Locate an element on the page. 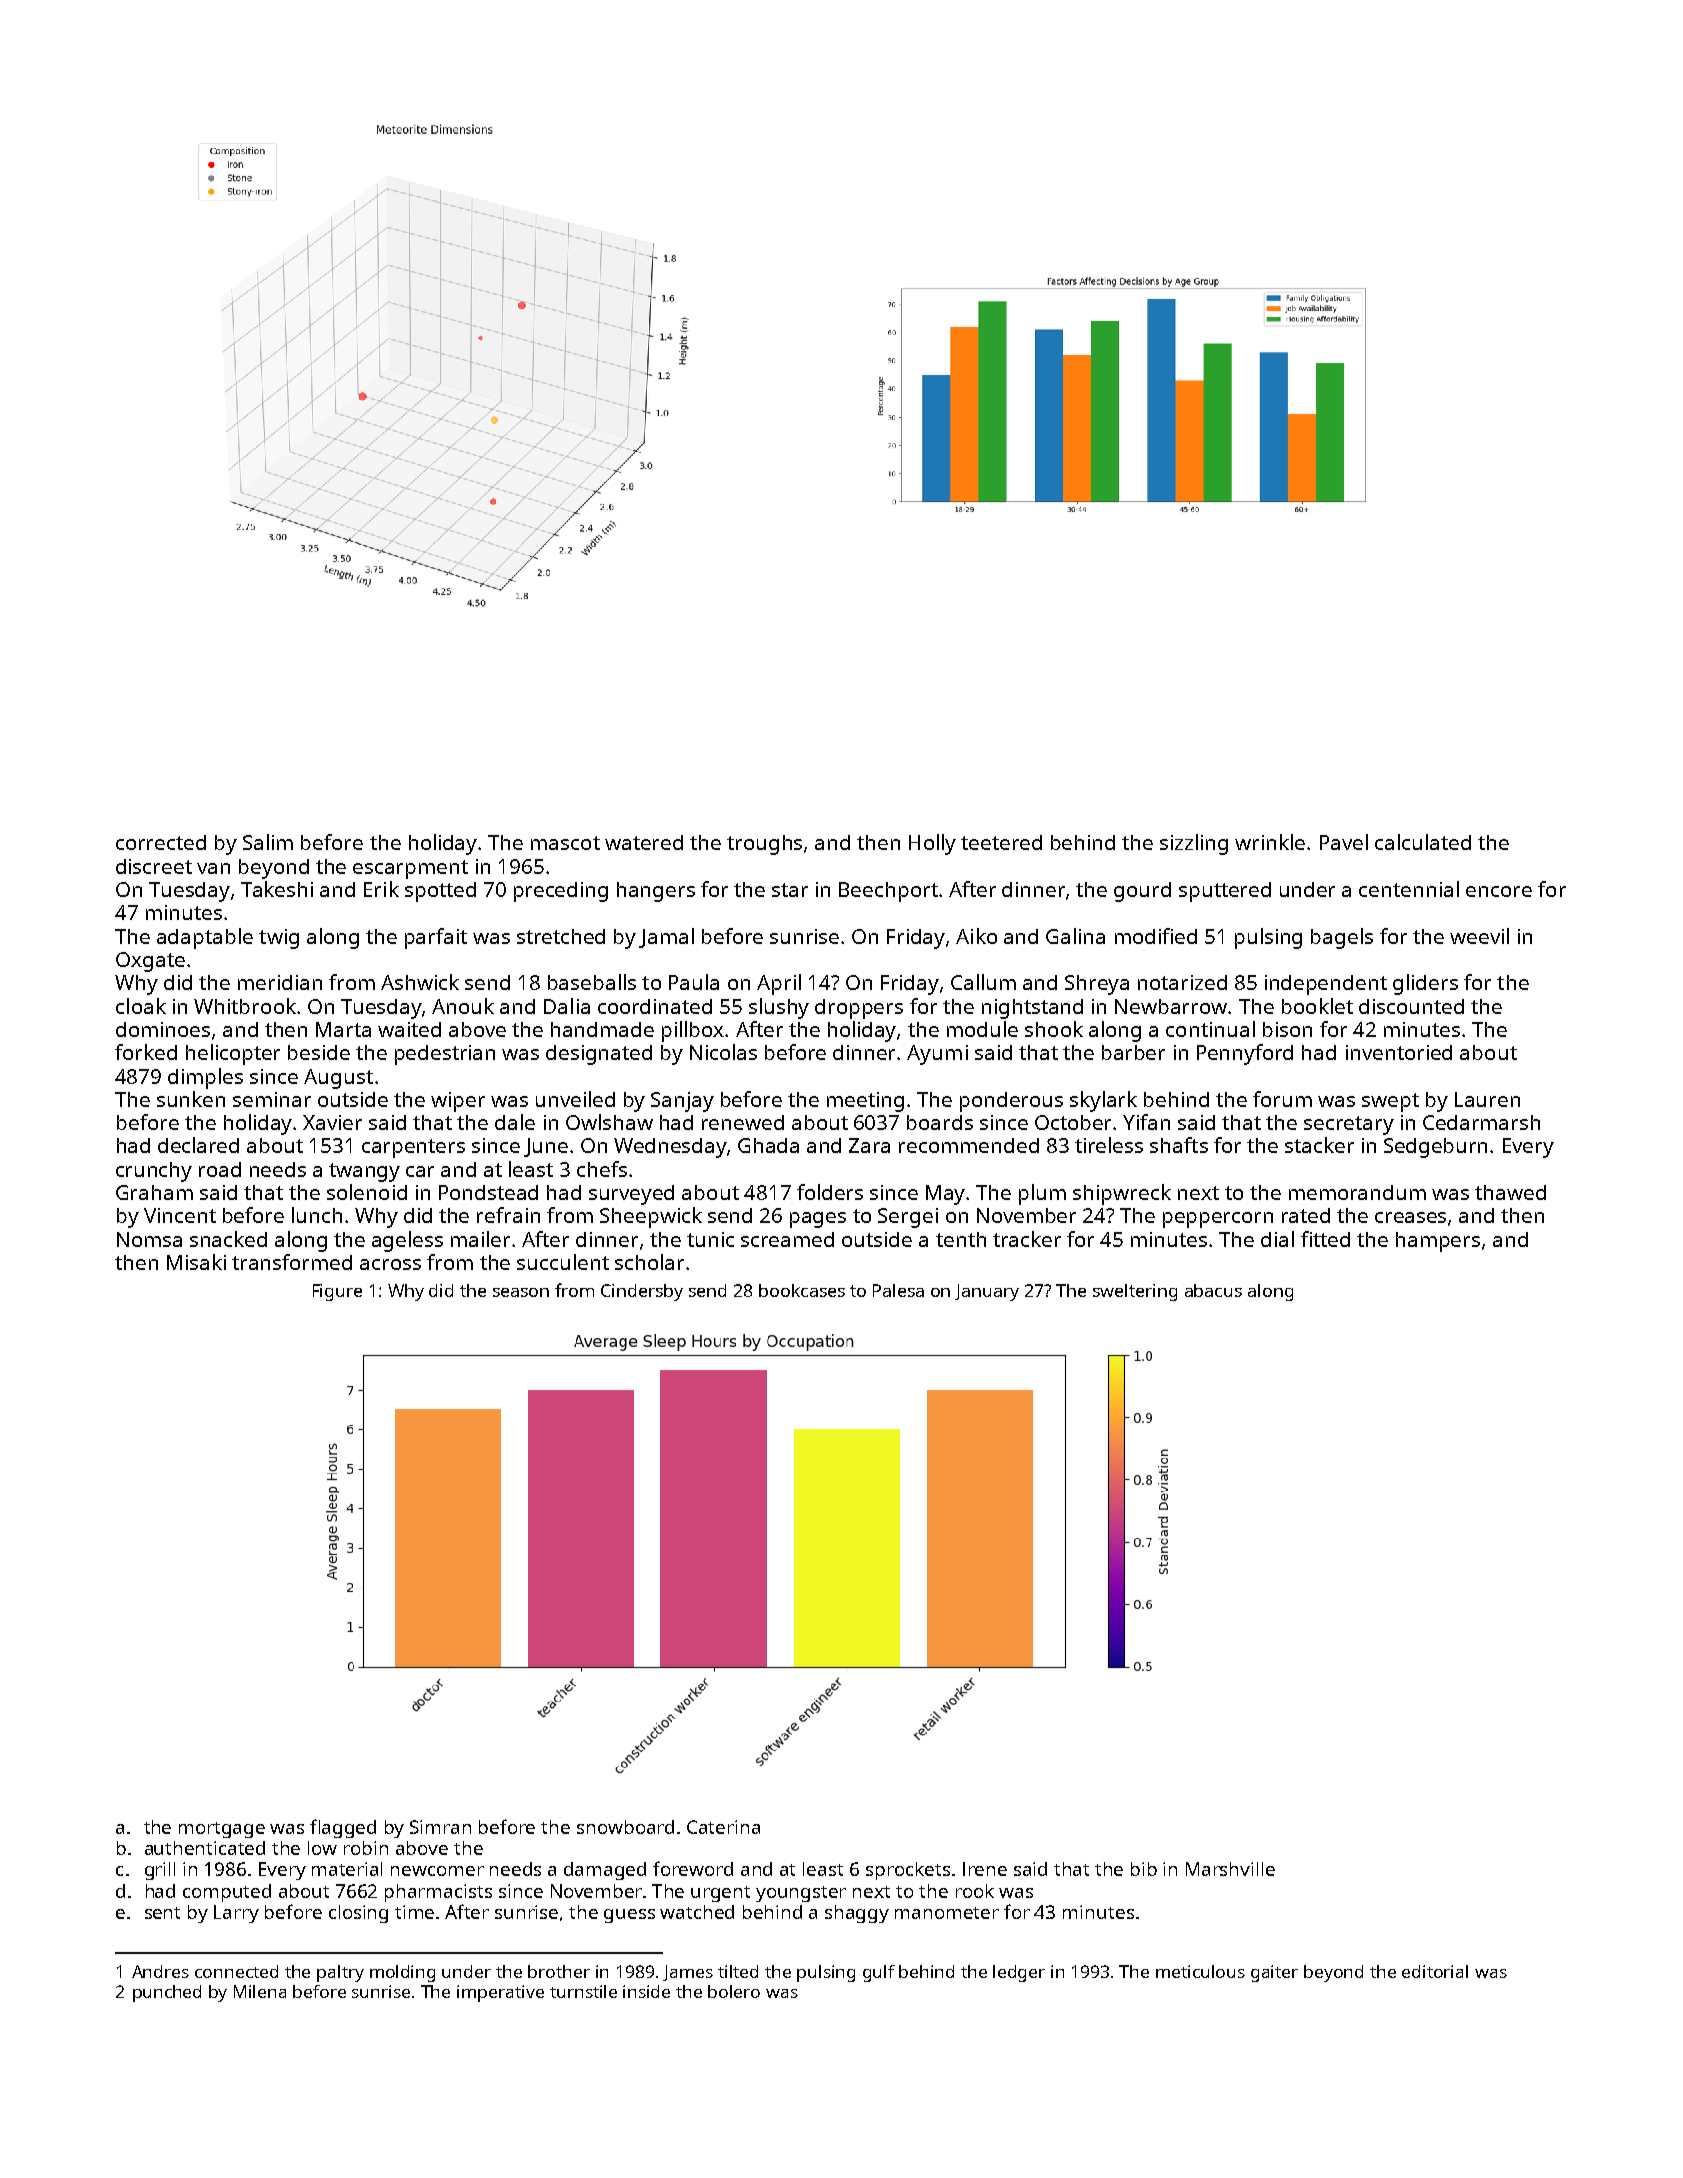 Image resolution: width=1683 pixels, height=2178 pixels. calculated is located at coordinates (1423, 842).
